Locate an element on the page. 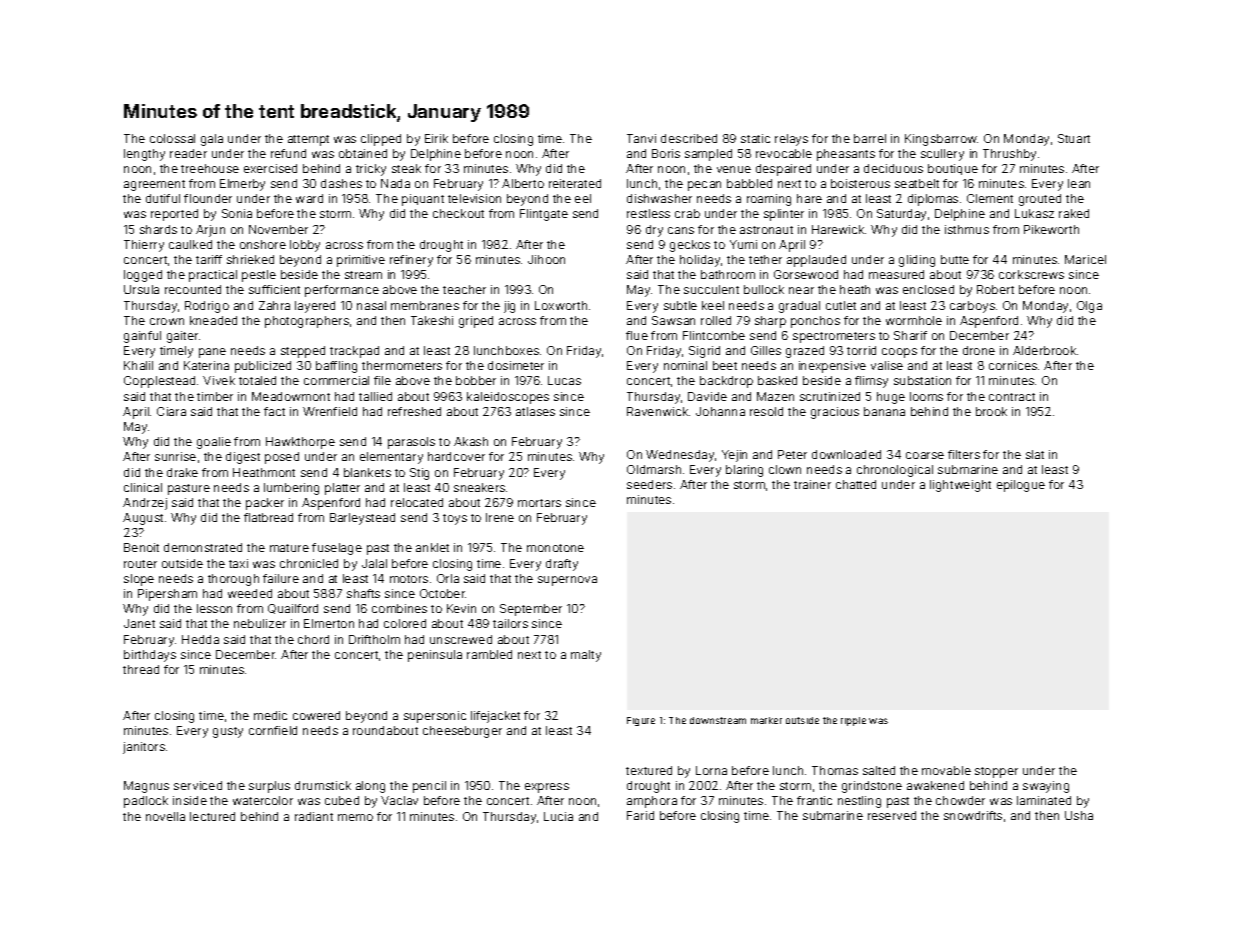 The image size is (1233, 952). thermometers is located at coordinates (402, 365).
